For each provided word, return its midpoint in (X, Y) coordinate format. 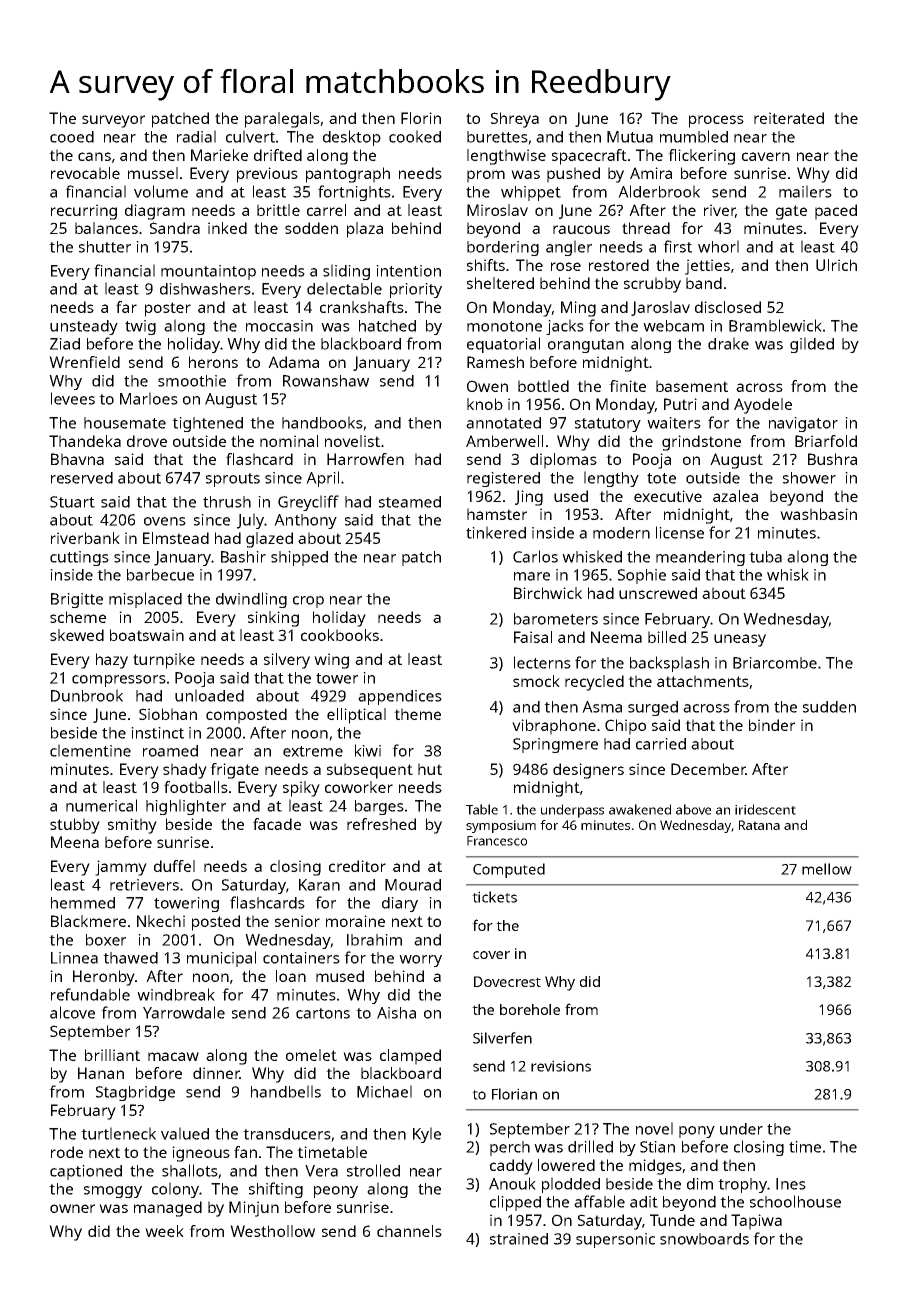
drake (728, 343)
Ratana (759, 825)
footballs (196, 787)
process (716, 121)
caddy (511, 1167)
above (693, 809)
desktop (352, 138)
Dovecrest (507, 981)
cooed (72, 137)
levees (73, 398)
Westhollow (272, 1231)
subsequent (370, 771)
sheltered (500, 283)
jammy (121, 868)
